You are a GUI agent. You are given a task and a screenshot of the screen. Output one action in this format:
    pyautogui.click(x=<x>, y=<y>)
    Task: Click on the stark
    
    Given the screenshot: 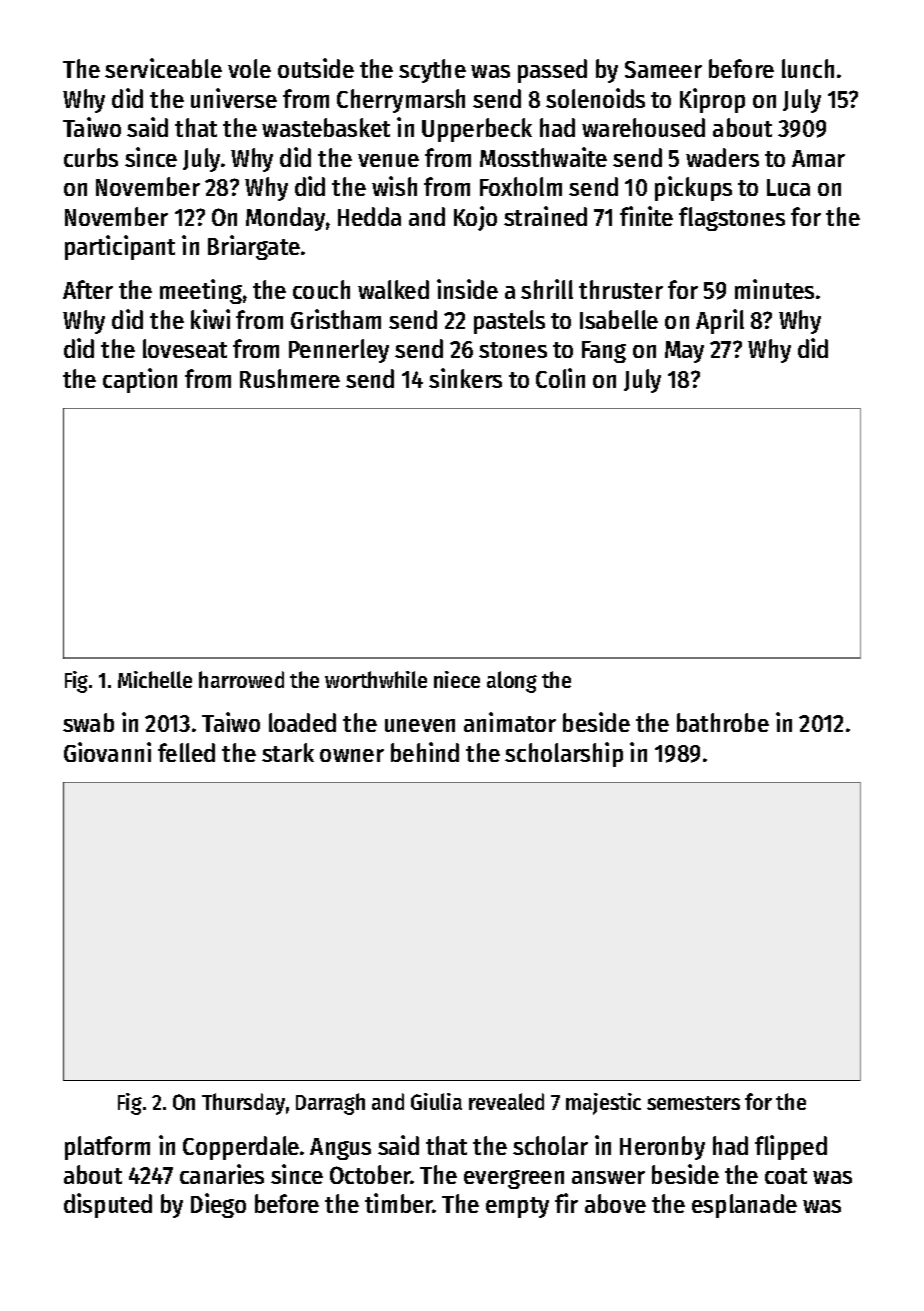 What is the action you would take?
    pyautogui.click(x=288, y=752)
